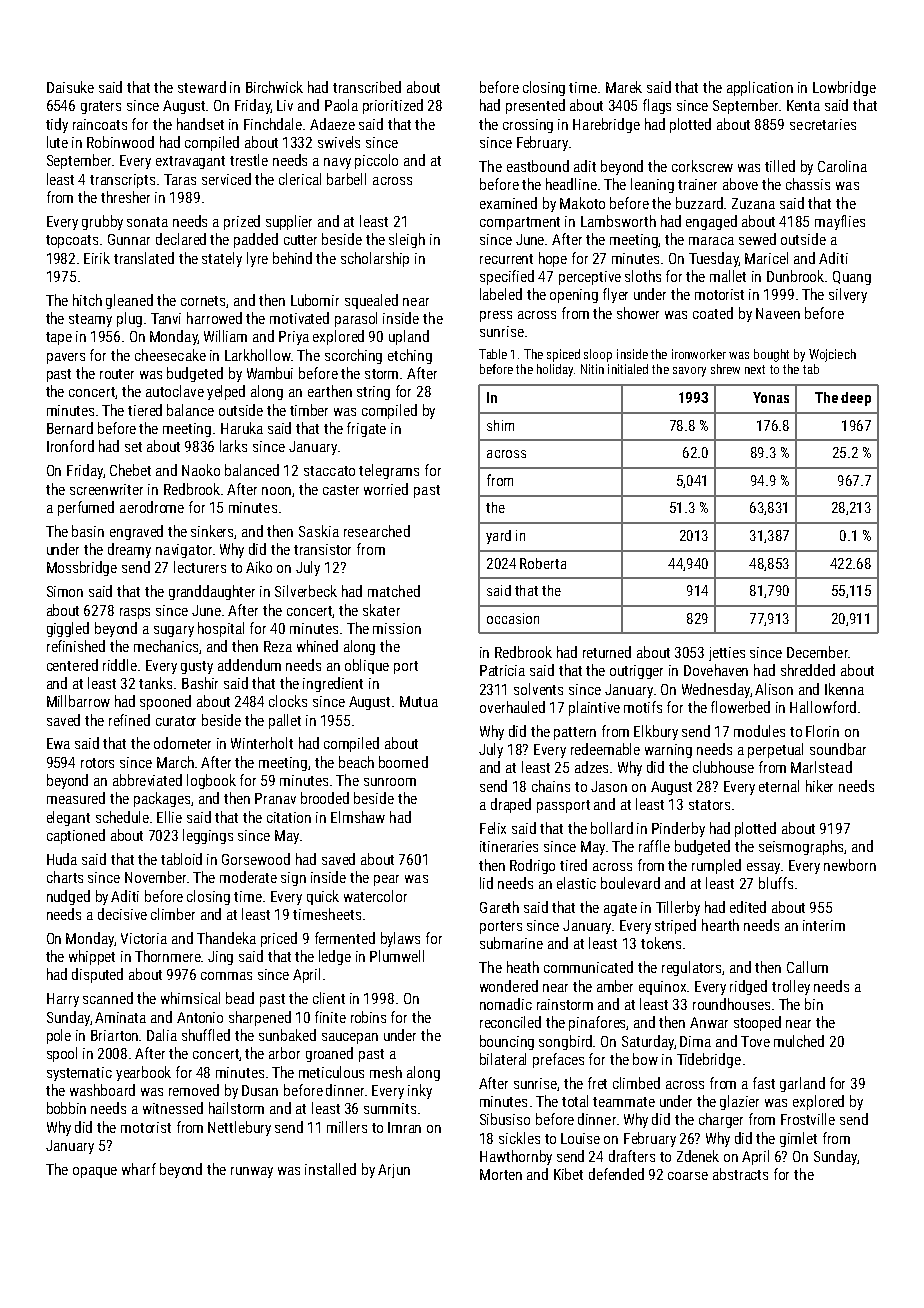 This screenshot has width=924, height=1308. I want to click on nomadic, so click(506, 1004).
